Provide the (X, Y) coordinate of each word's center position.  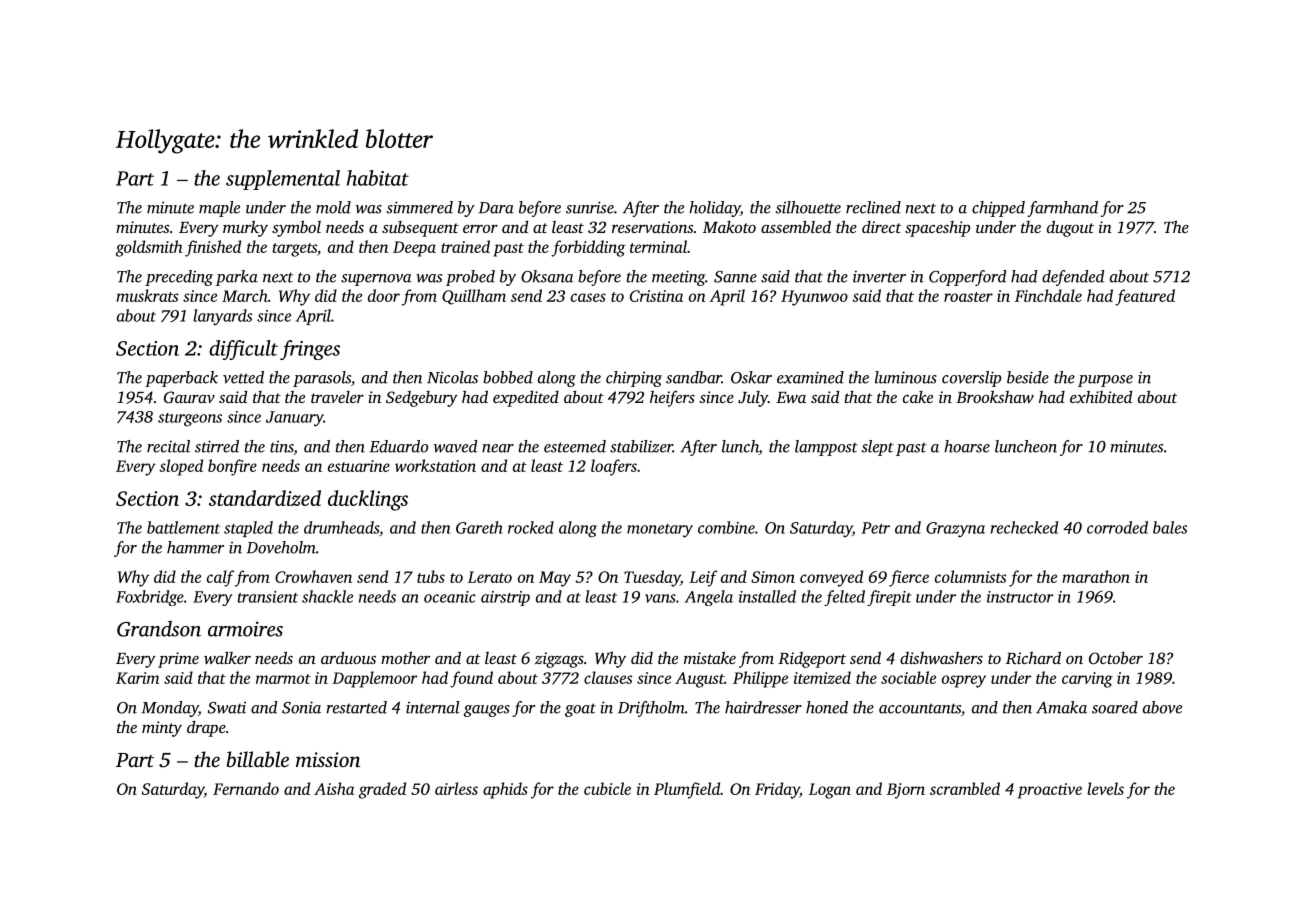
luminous (906, 377)
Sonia (301, 707)
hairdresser (763, 707)
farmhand (1062, 209)
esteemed (575, 446)
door (384, 295)
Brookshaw (995, 396)
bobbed (508, 377)
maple (219, 209)
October (1116, 658)
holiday (714, 209)
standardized (265, 498)
